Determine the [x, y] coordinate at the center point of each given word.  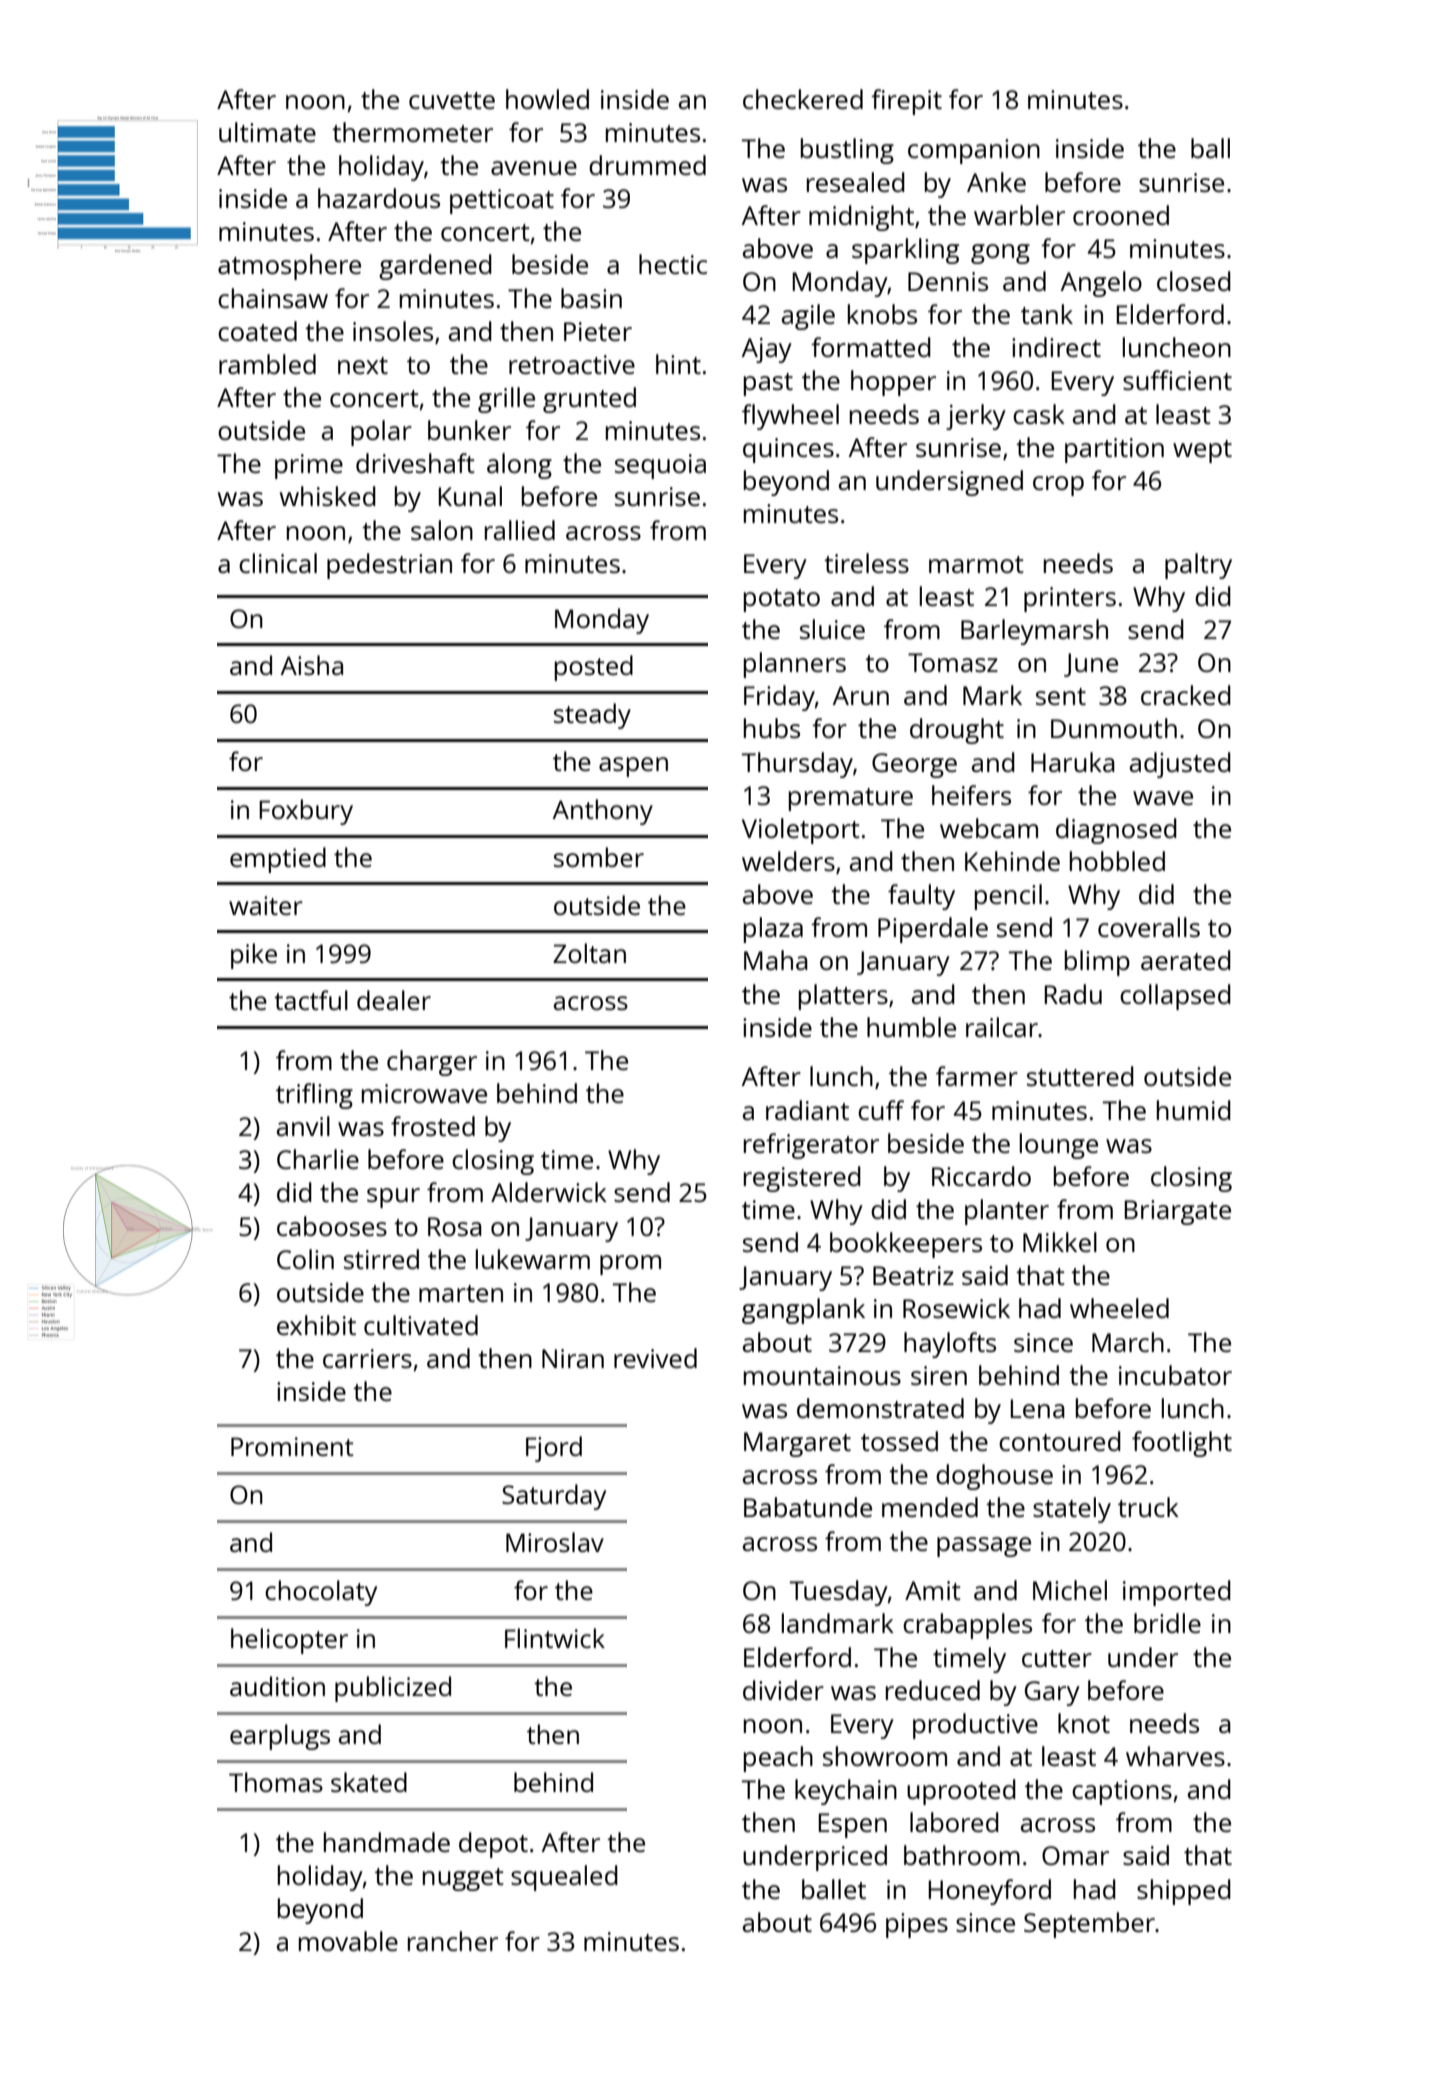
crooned [1121, 215]
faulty [921, 897]
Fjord [554, 1449]
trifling [314, 1096]
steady [592, 716]
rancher [453, 1941]
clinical [278, 563]
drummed [647, 165]
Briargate [1177, 1212]
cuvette [452, 100]
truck [1148, 1507]
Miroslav [555, 1542]
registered [802, 1179]
